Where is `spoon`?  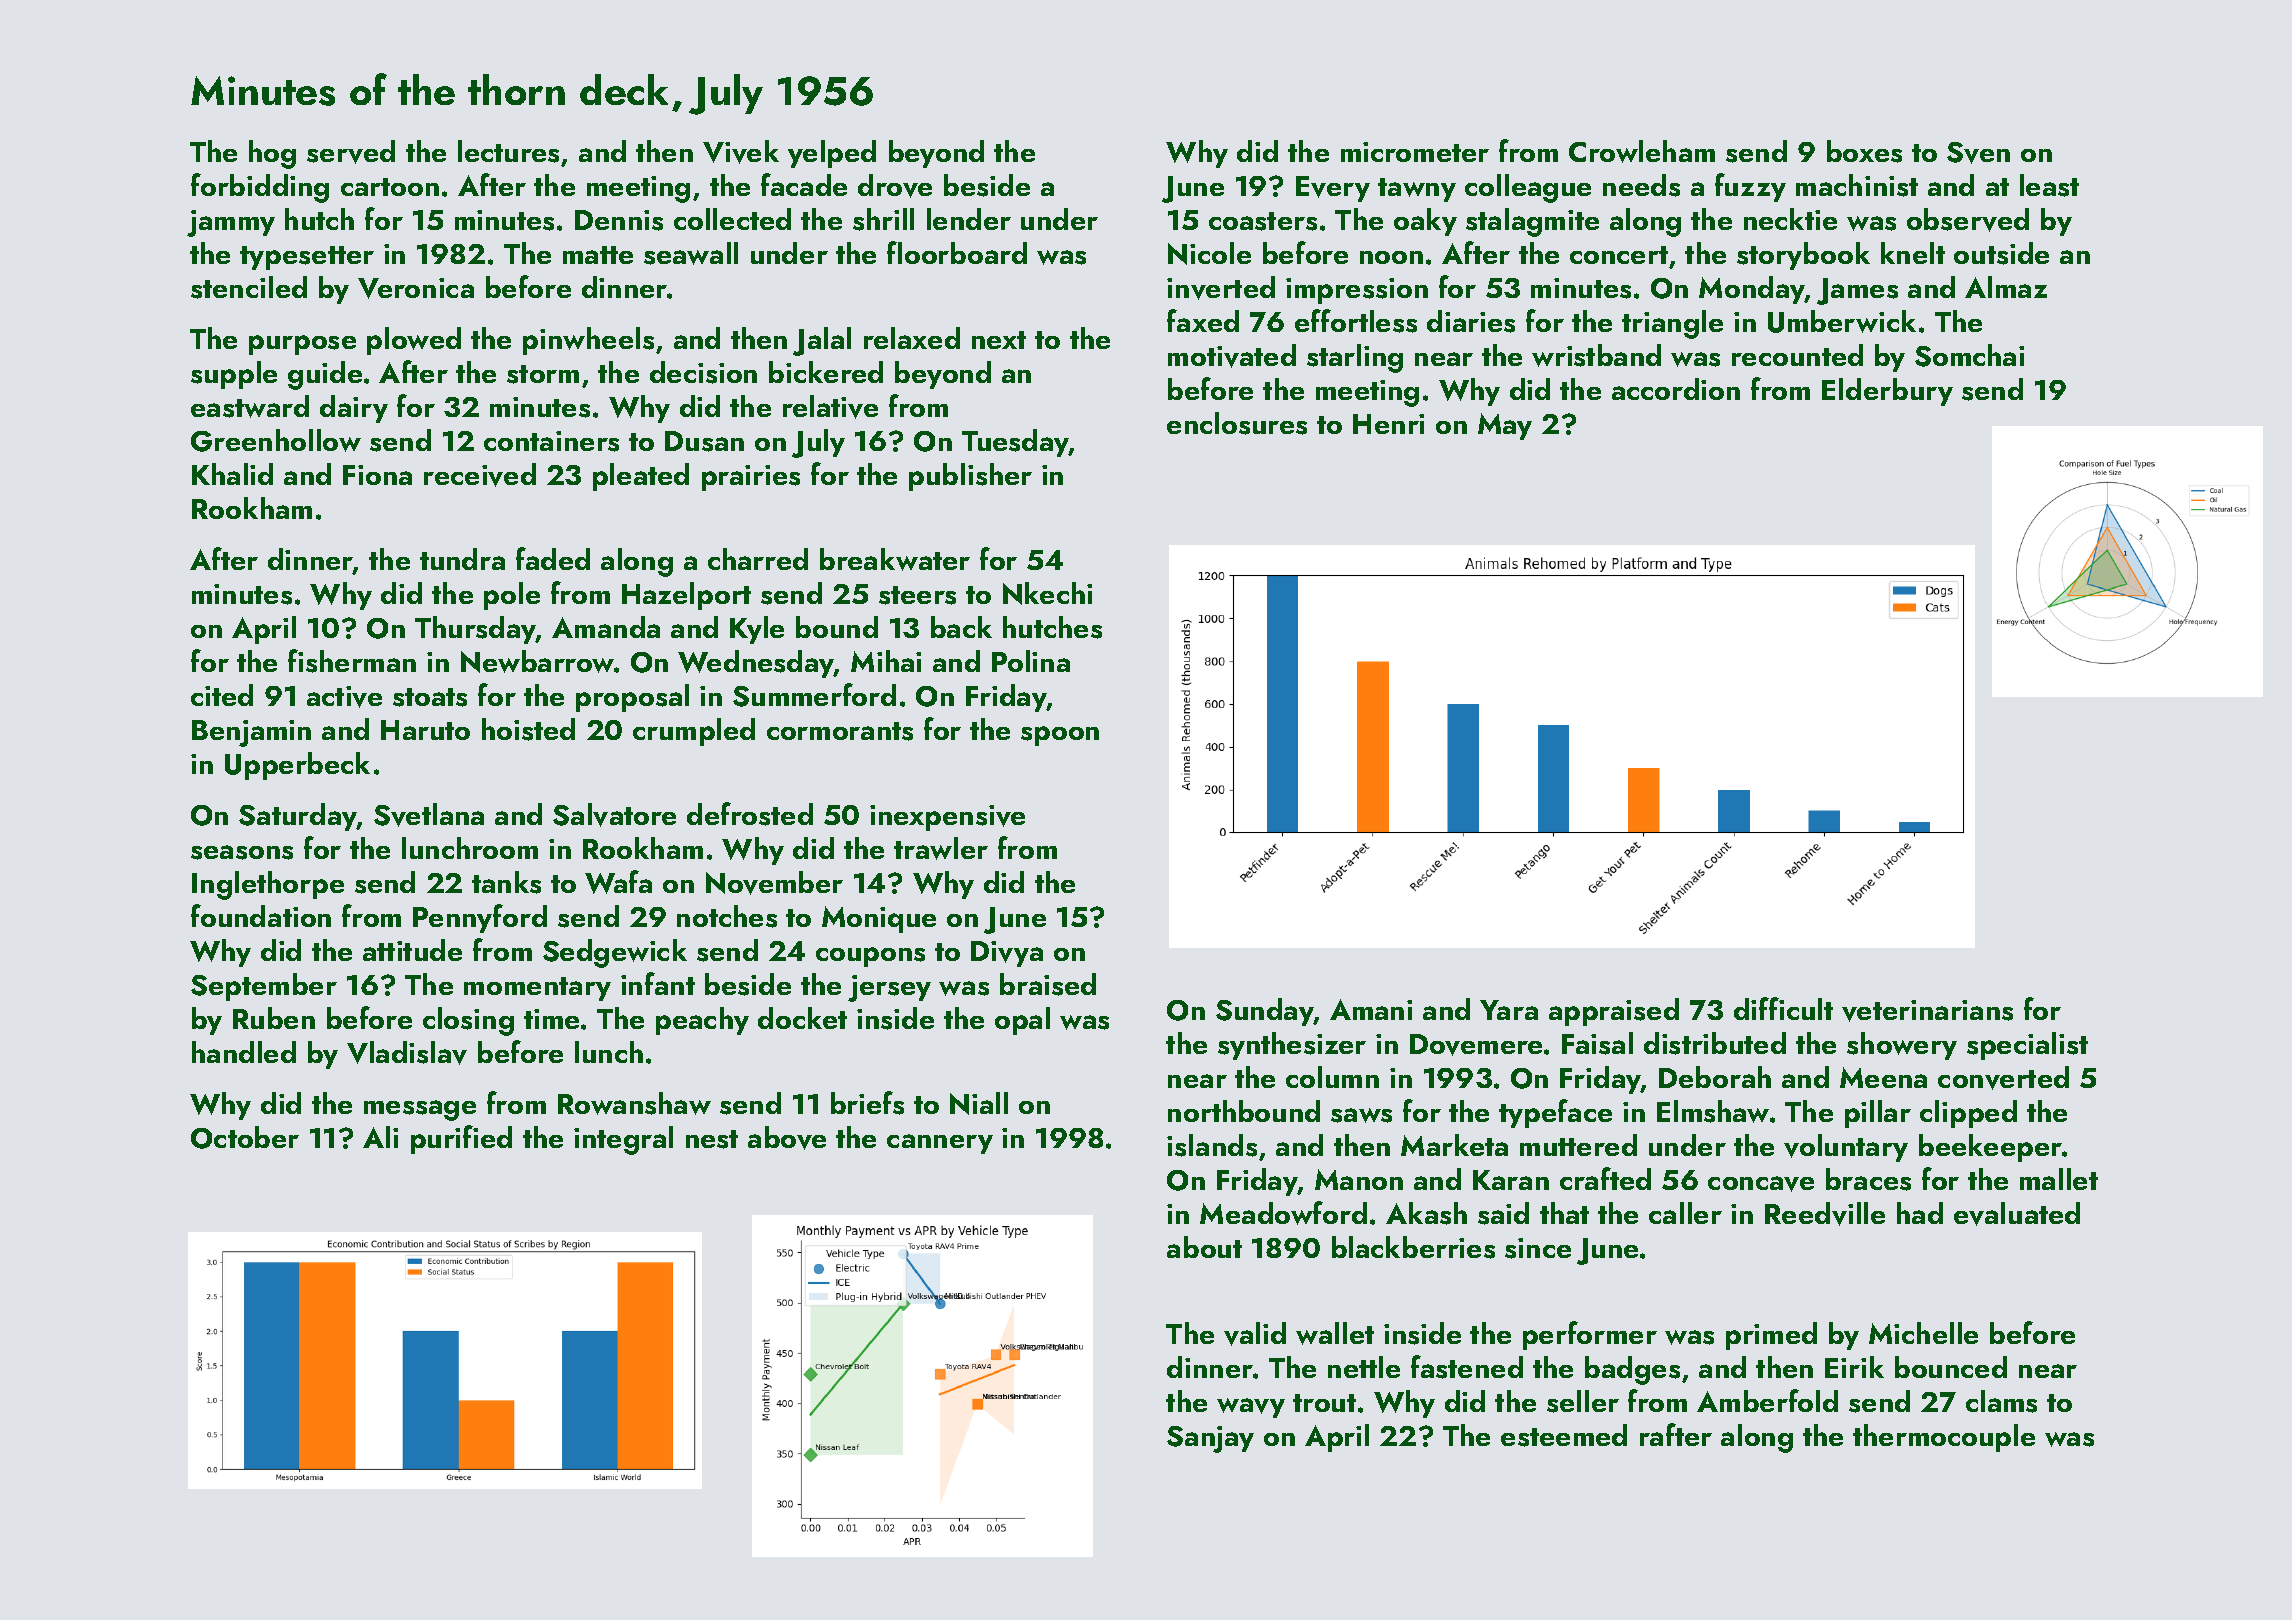
spoon is located at coordinates (1060, 736).
